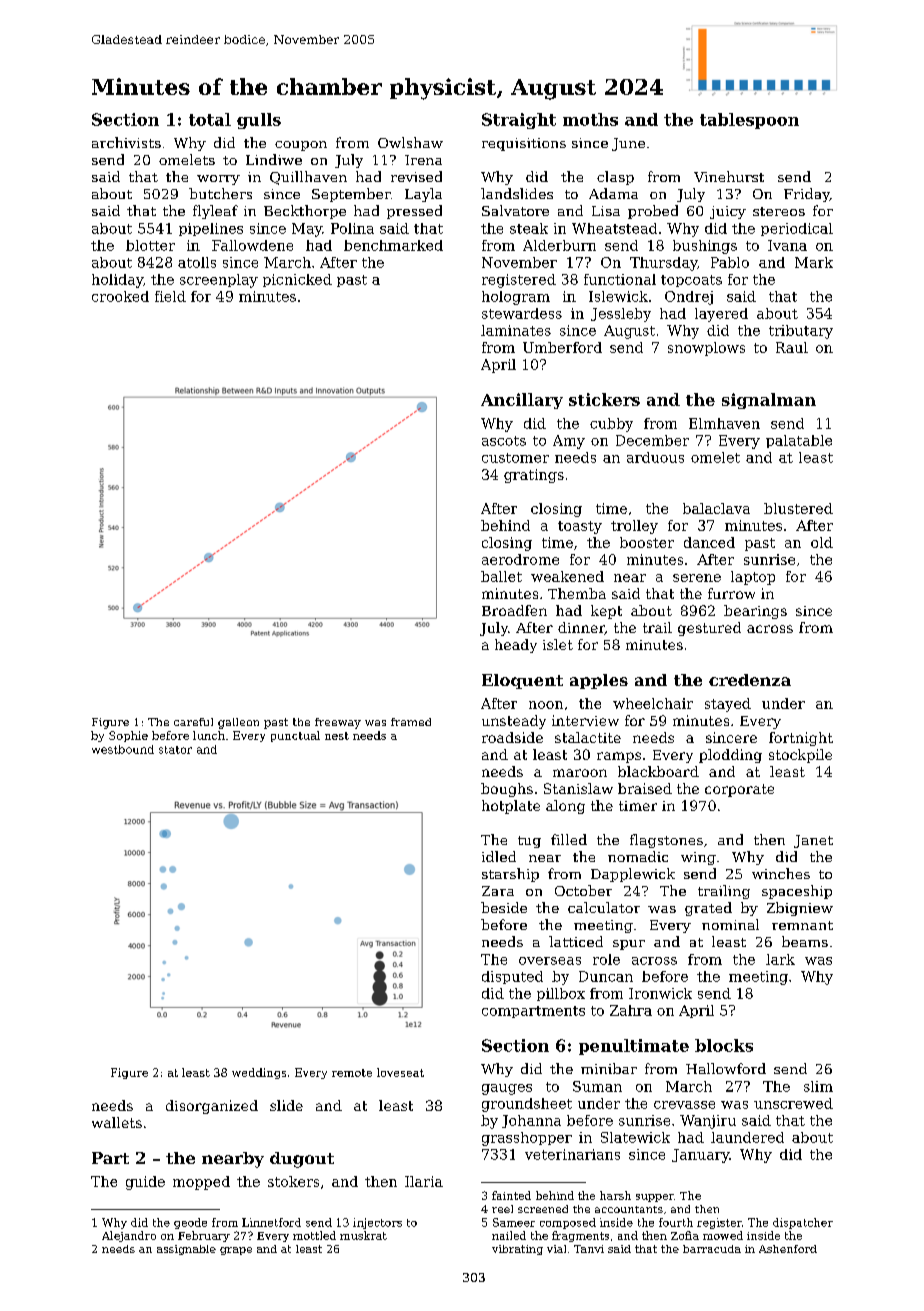 The image size is (924, 1311). What do you see at coordinates (128, 736) in the document?
I see `Sophie` at bounding box center [128, 736].
